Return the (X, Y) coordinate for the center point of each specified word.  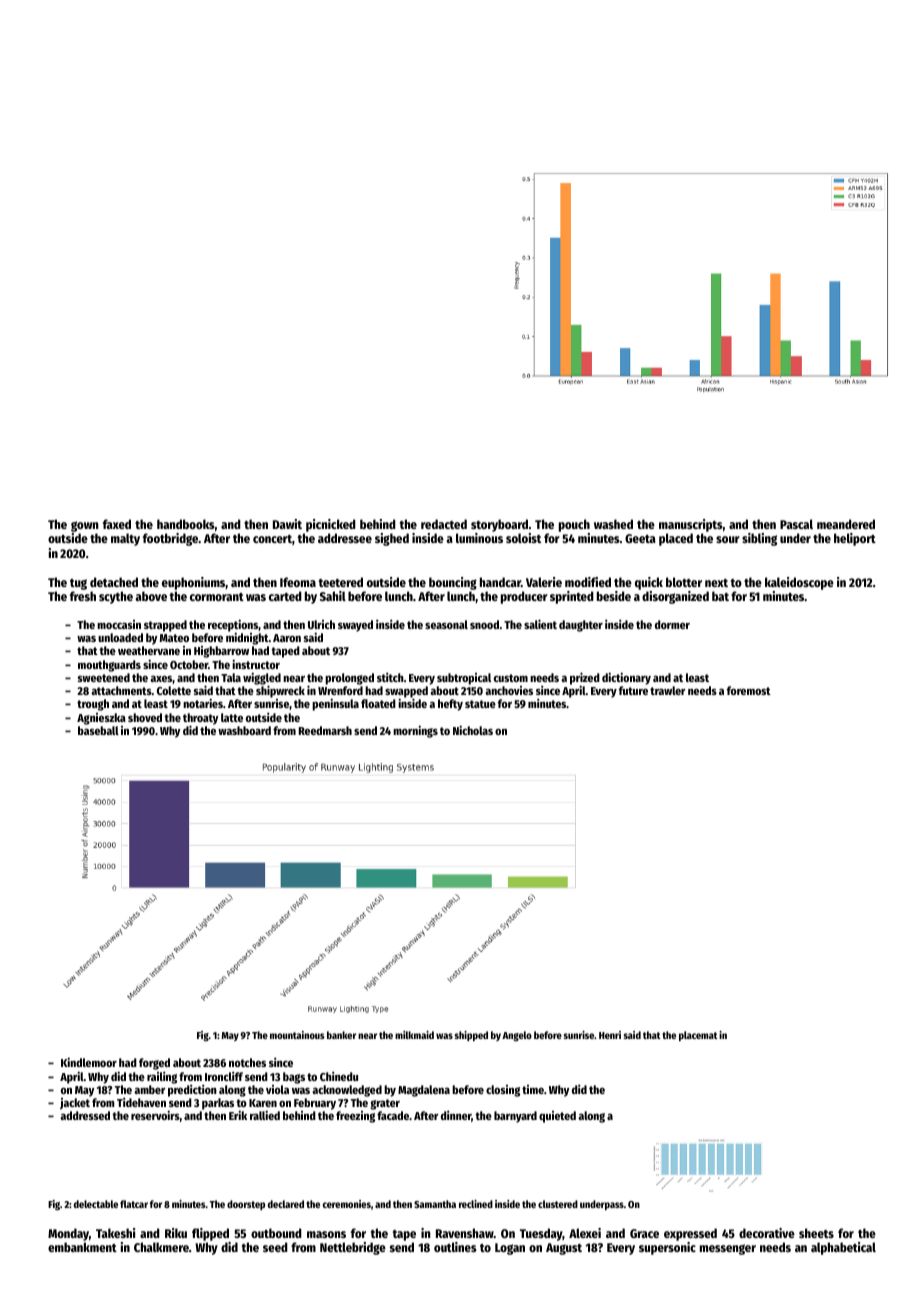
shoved (145, 717)
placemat (698, 1036)
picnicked (331, 525)
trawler (667, 690)
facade (393, 1115)
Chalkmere (161, 1247)
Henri (610, 1035)
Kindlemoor (89, 1062)
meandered (846, 524)
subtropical (464, 679)
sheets (816, 1233)
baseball (98, 730)
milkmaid (414, 1035)
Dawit (287, 524)
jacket (75, 1104)
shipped (471, 1036)
